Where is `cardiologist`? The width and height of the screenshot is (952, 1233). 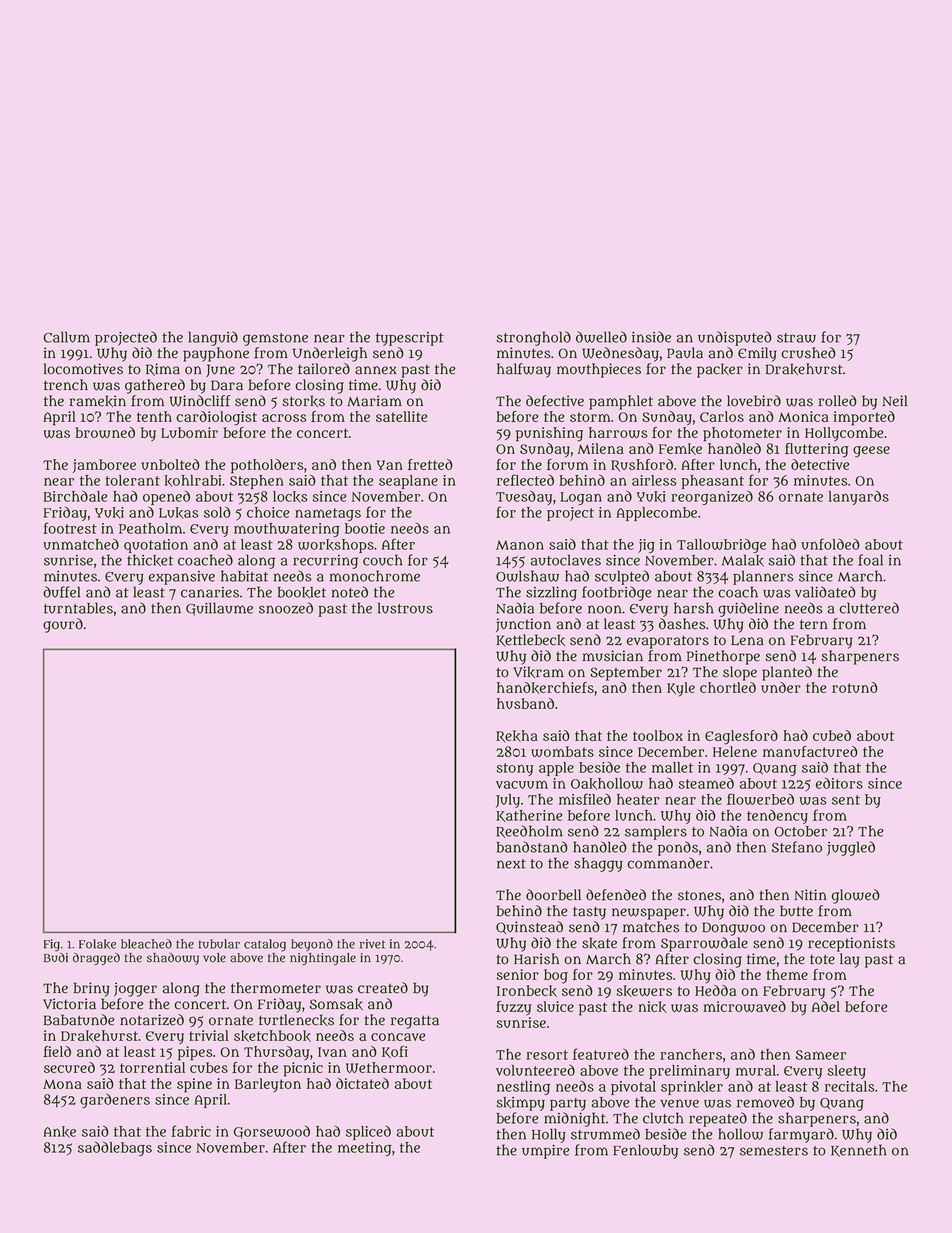 cardiologist is located at coordinates (216, 418).
